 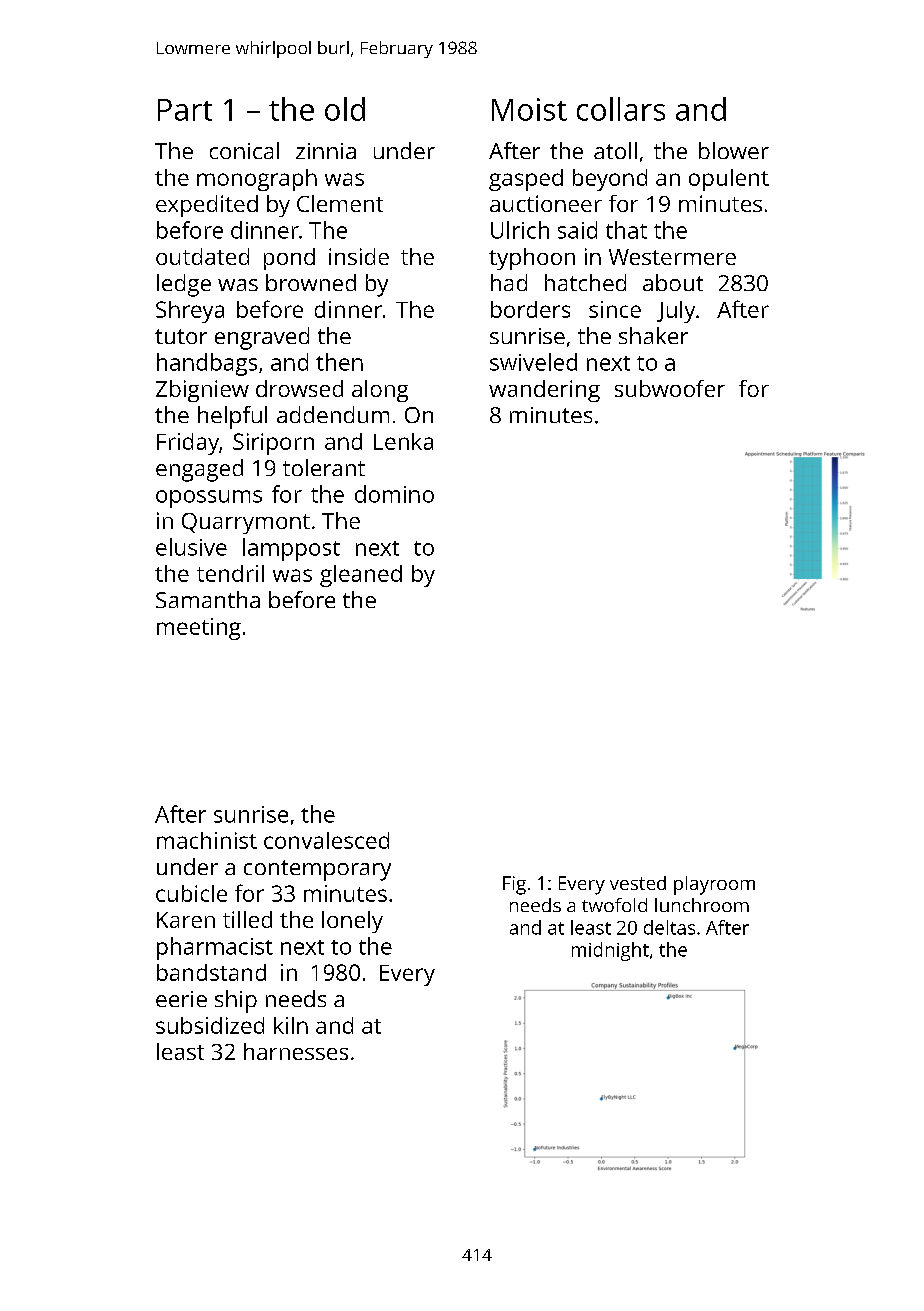 I want to click on Part, so click(x=185, y=110).
